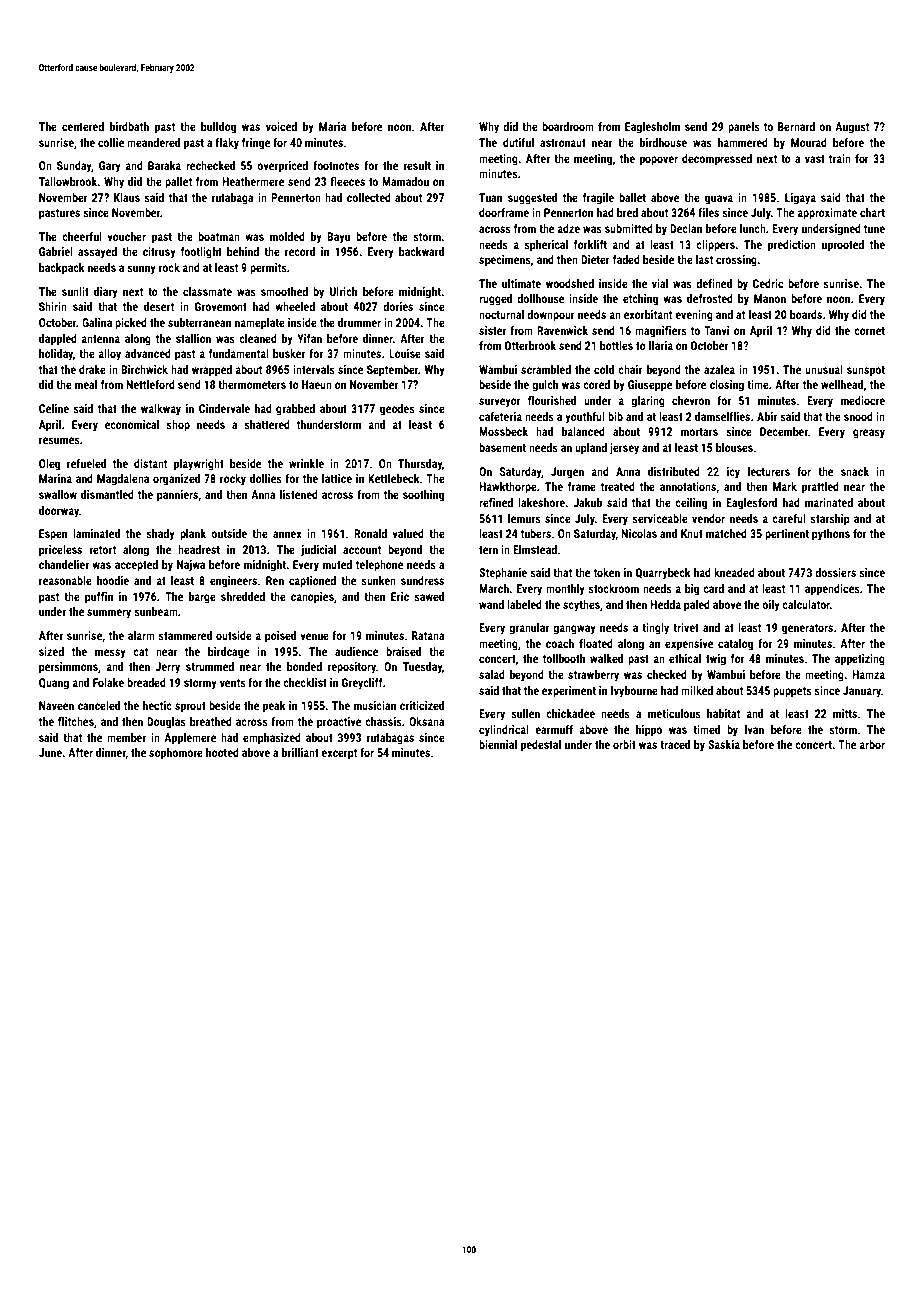 Image resolution: width=924 pixels, height=1308 pixels. I want to click on meal, so click(86, 384).
